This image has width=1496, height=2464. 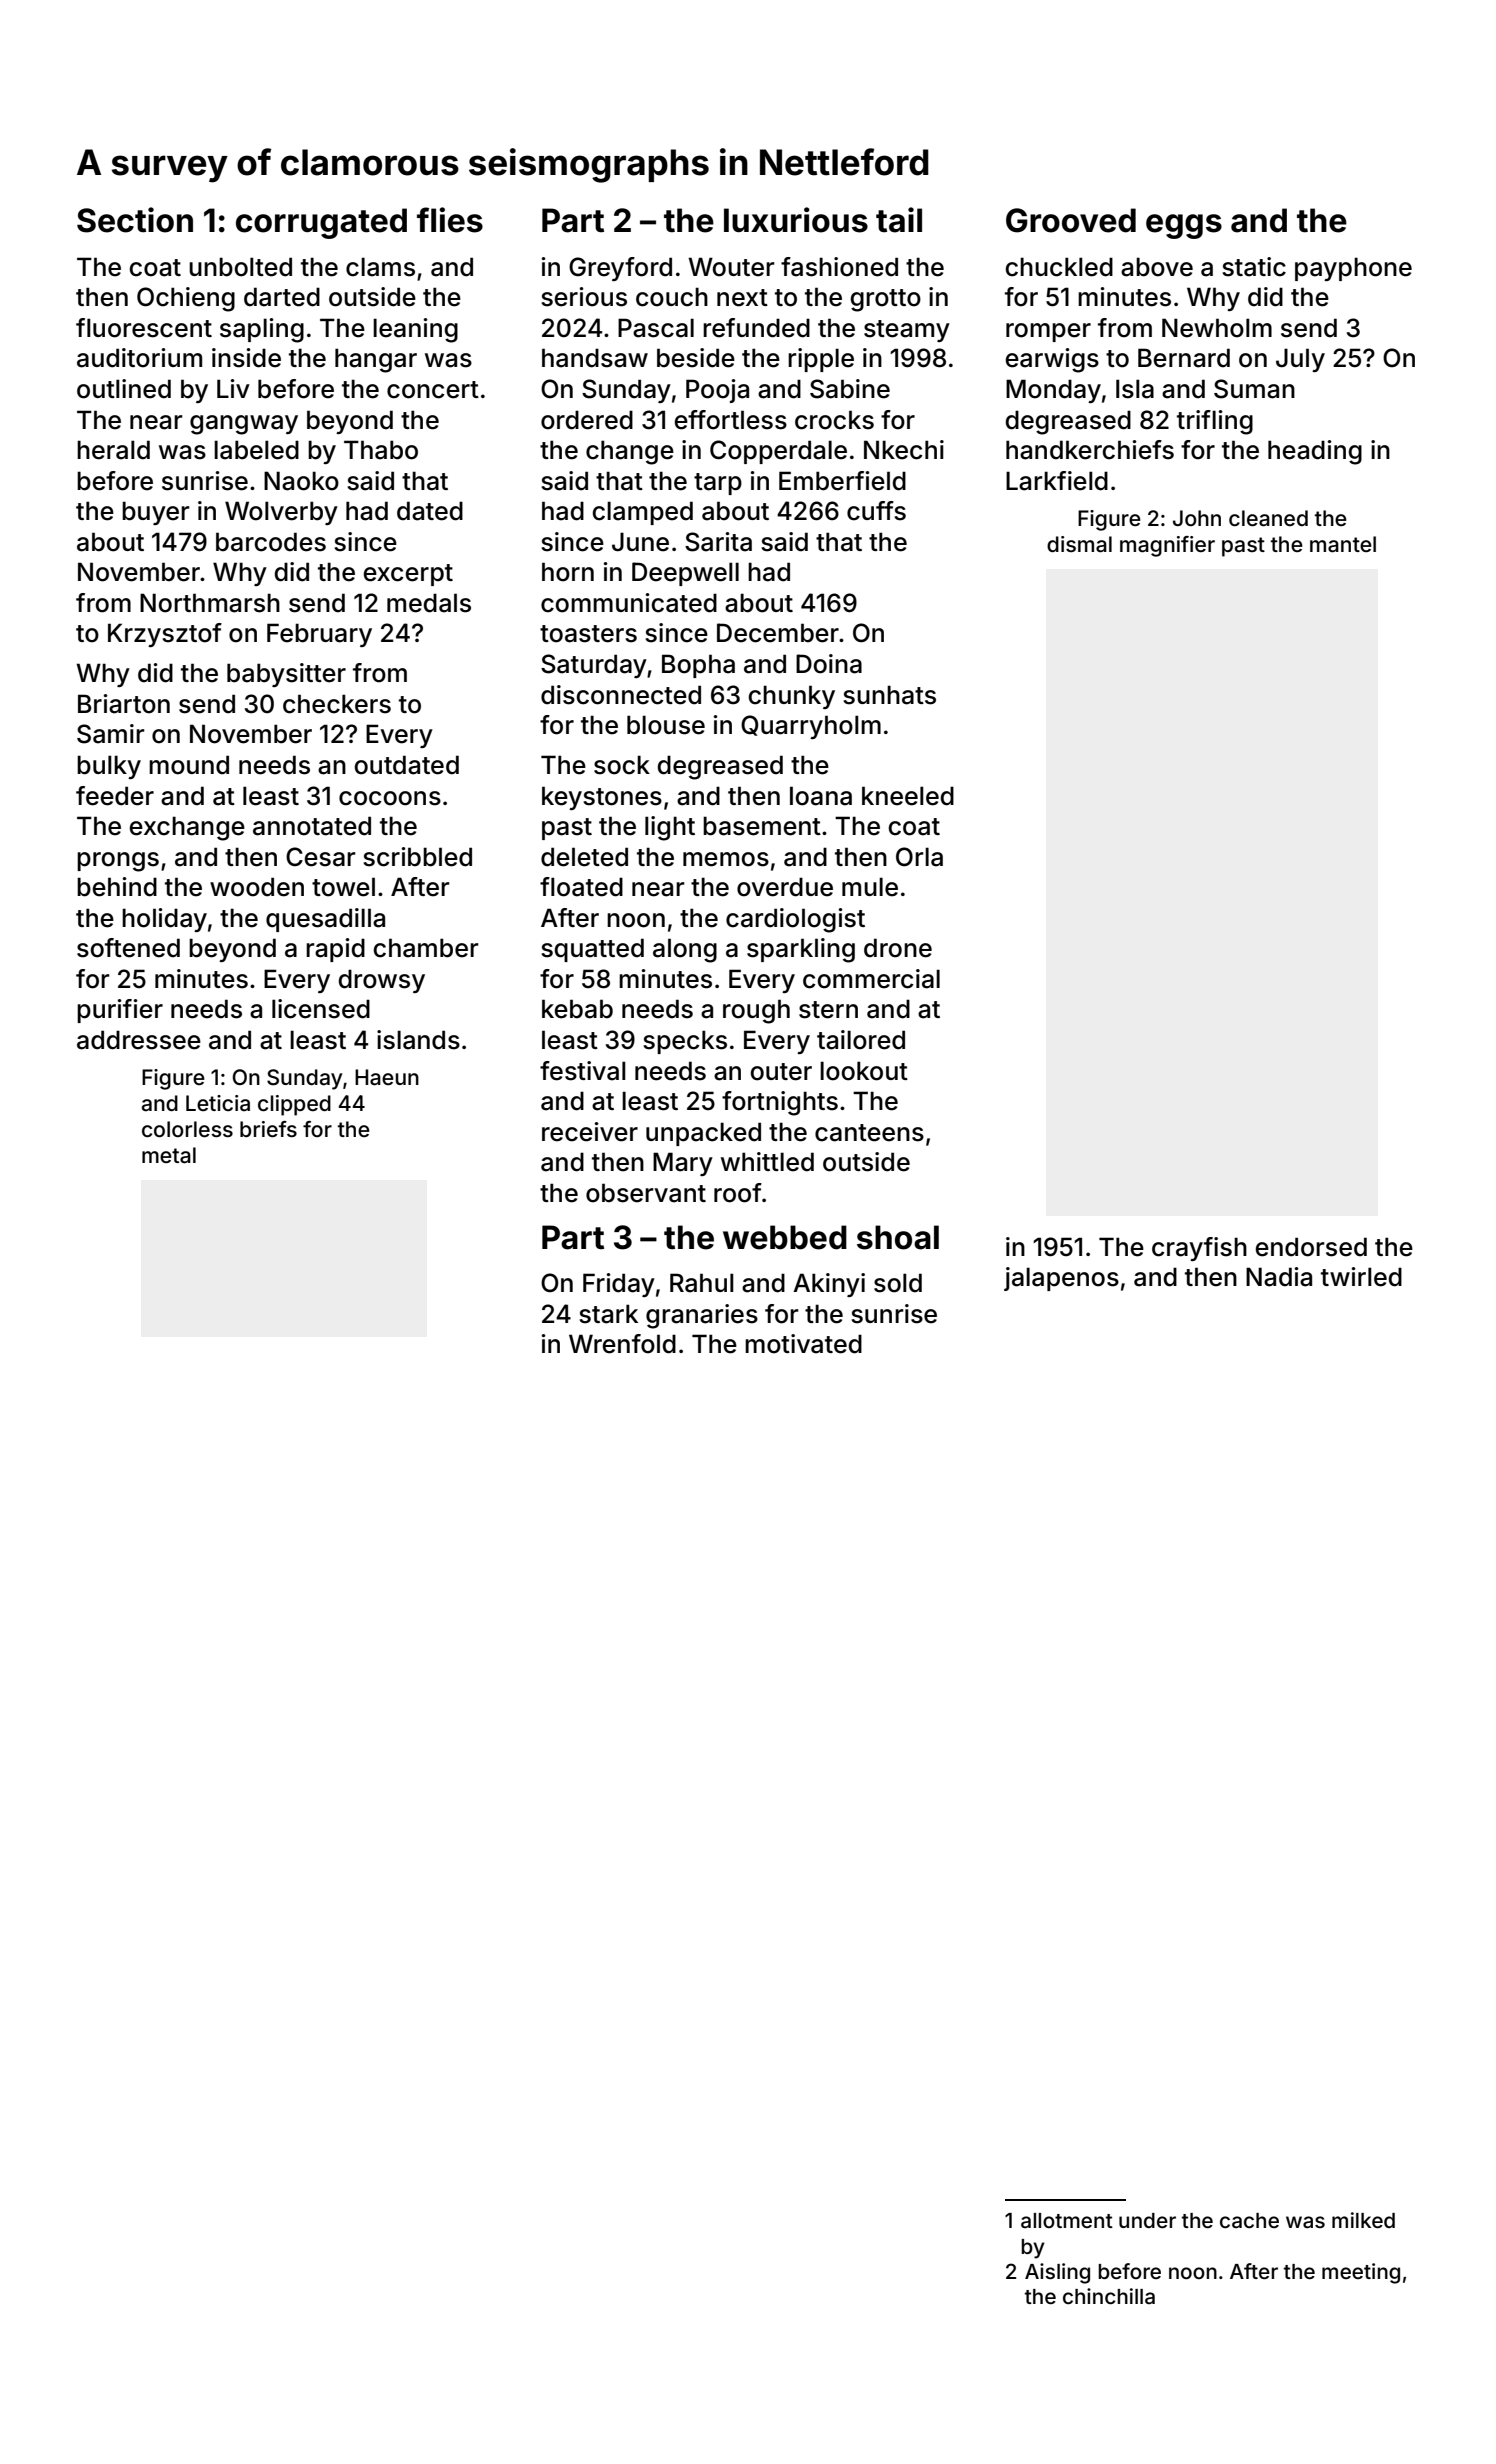 I want to click on mantel, so click(x=1343, y=544).
